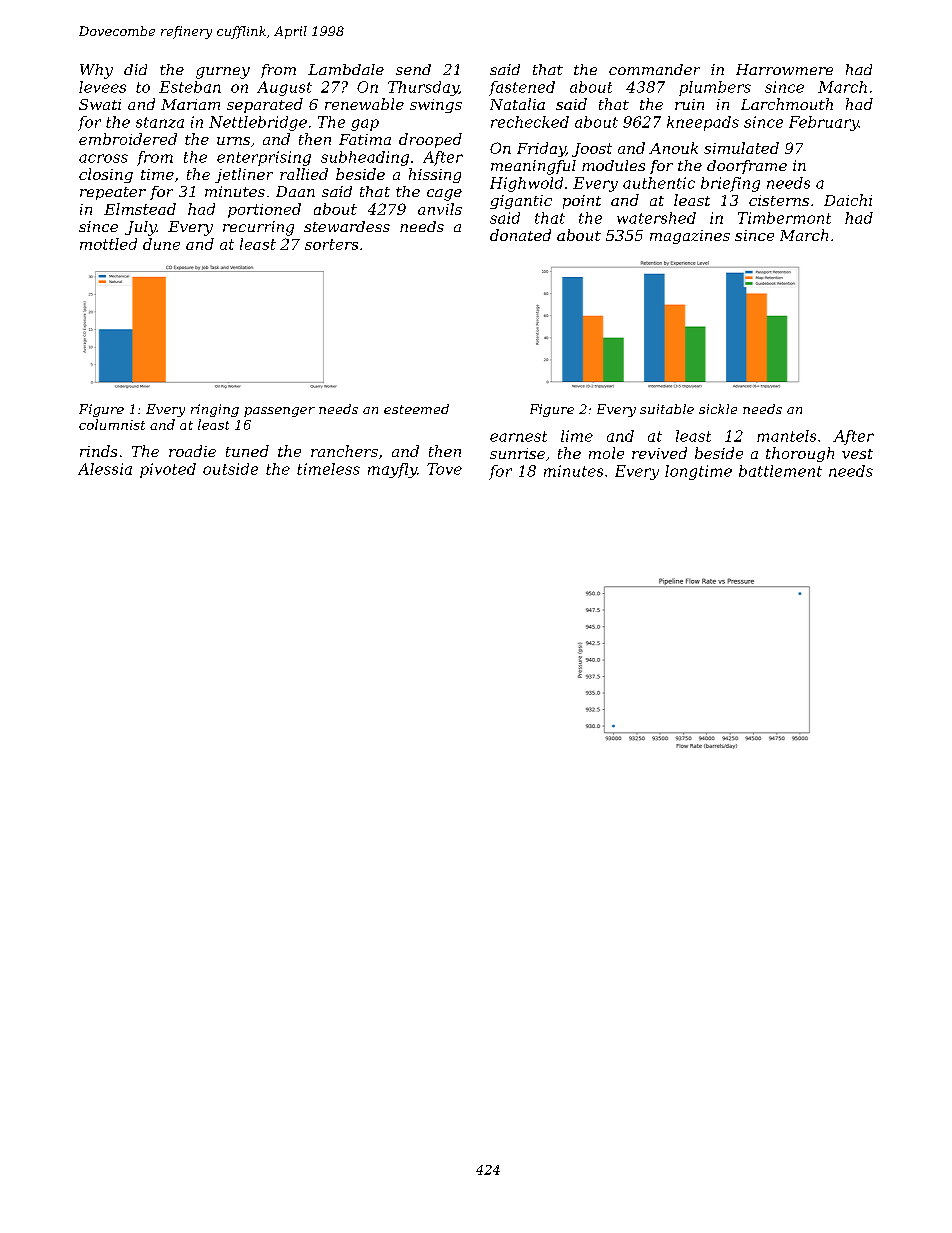 This document has width=952, height=1233. I want to click on Joost, so click(592, 150).
